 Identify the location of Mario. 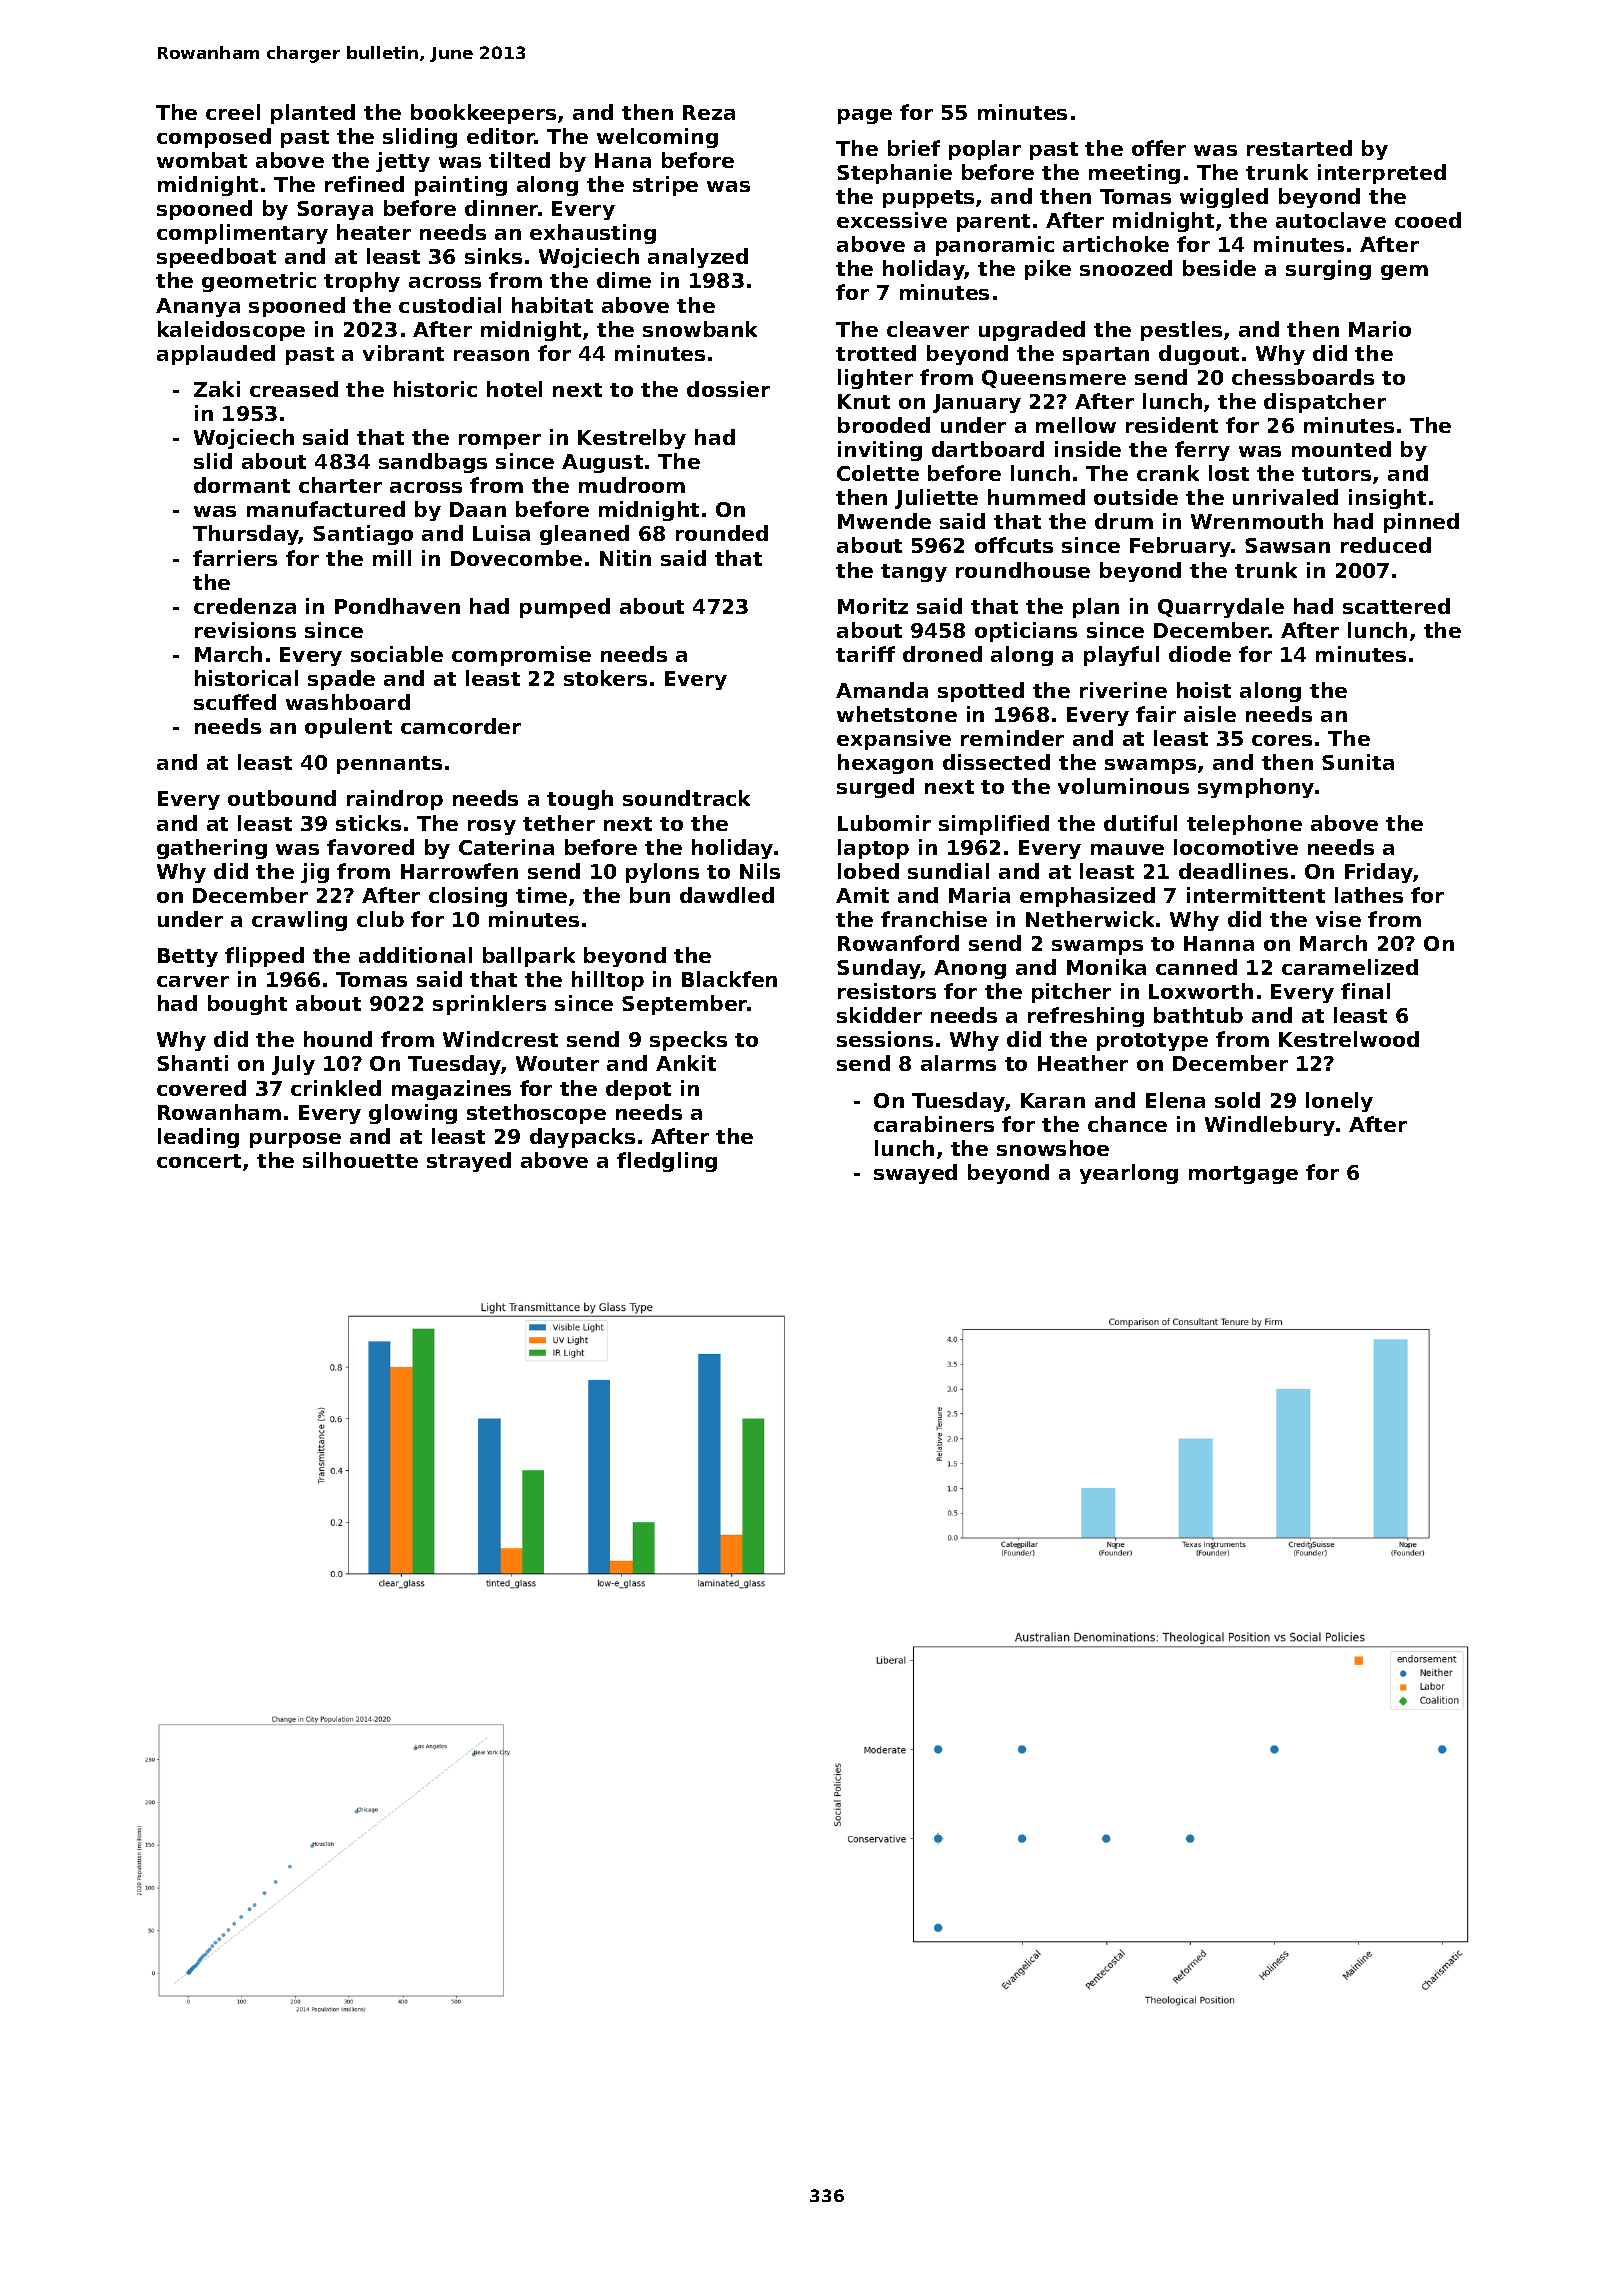
(1380, 329).
